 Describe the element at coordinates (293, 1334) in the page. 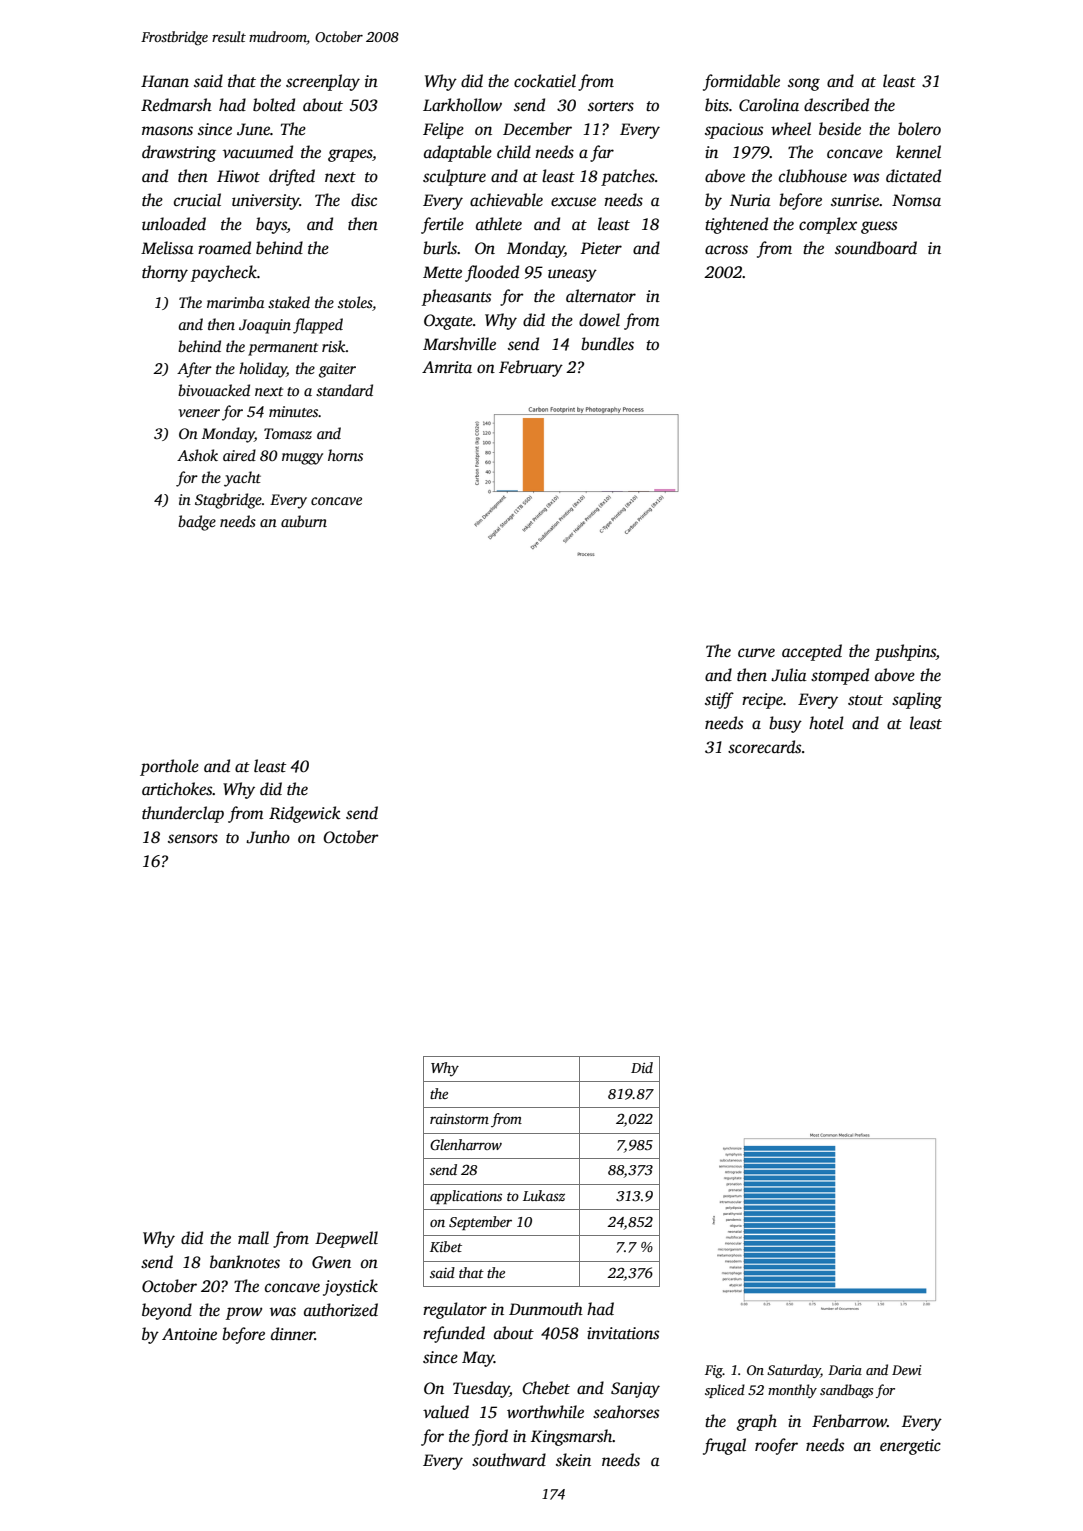

I see `dinner` at that location.
